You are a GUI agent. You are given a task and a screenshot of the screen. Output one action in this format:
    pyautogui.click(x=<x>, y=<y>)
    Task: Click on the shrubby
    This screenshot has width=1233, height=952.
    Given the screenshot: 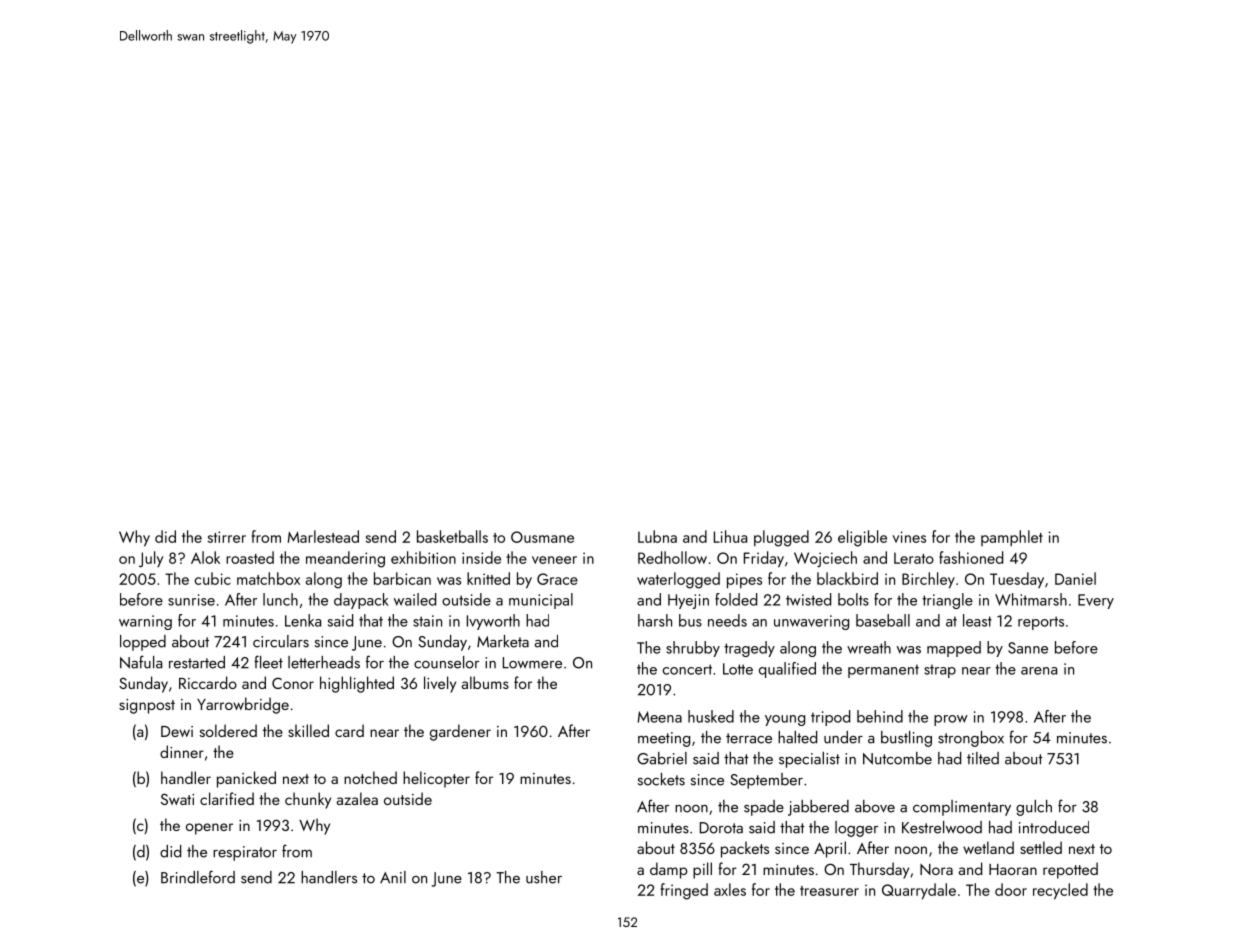 What is the action you would take?
    pyautogui.click(x=693, y=649)
